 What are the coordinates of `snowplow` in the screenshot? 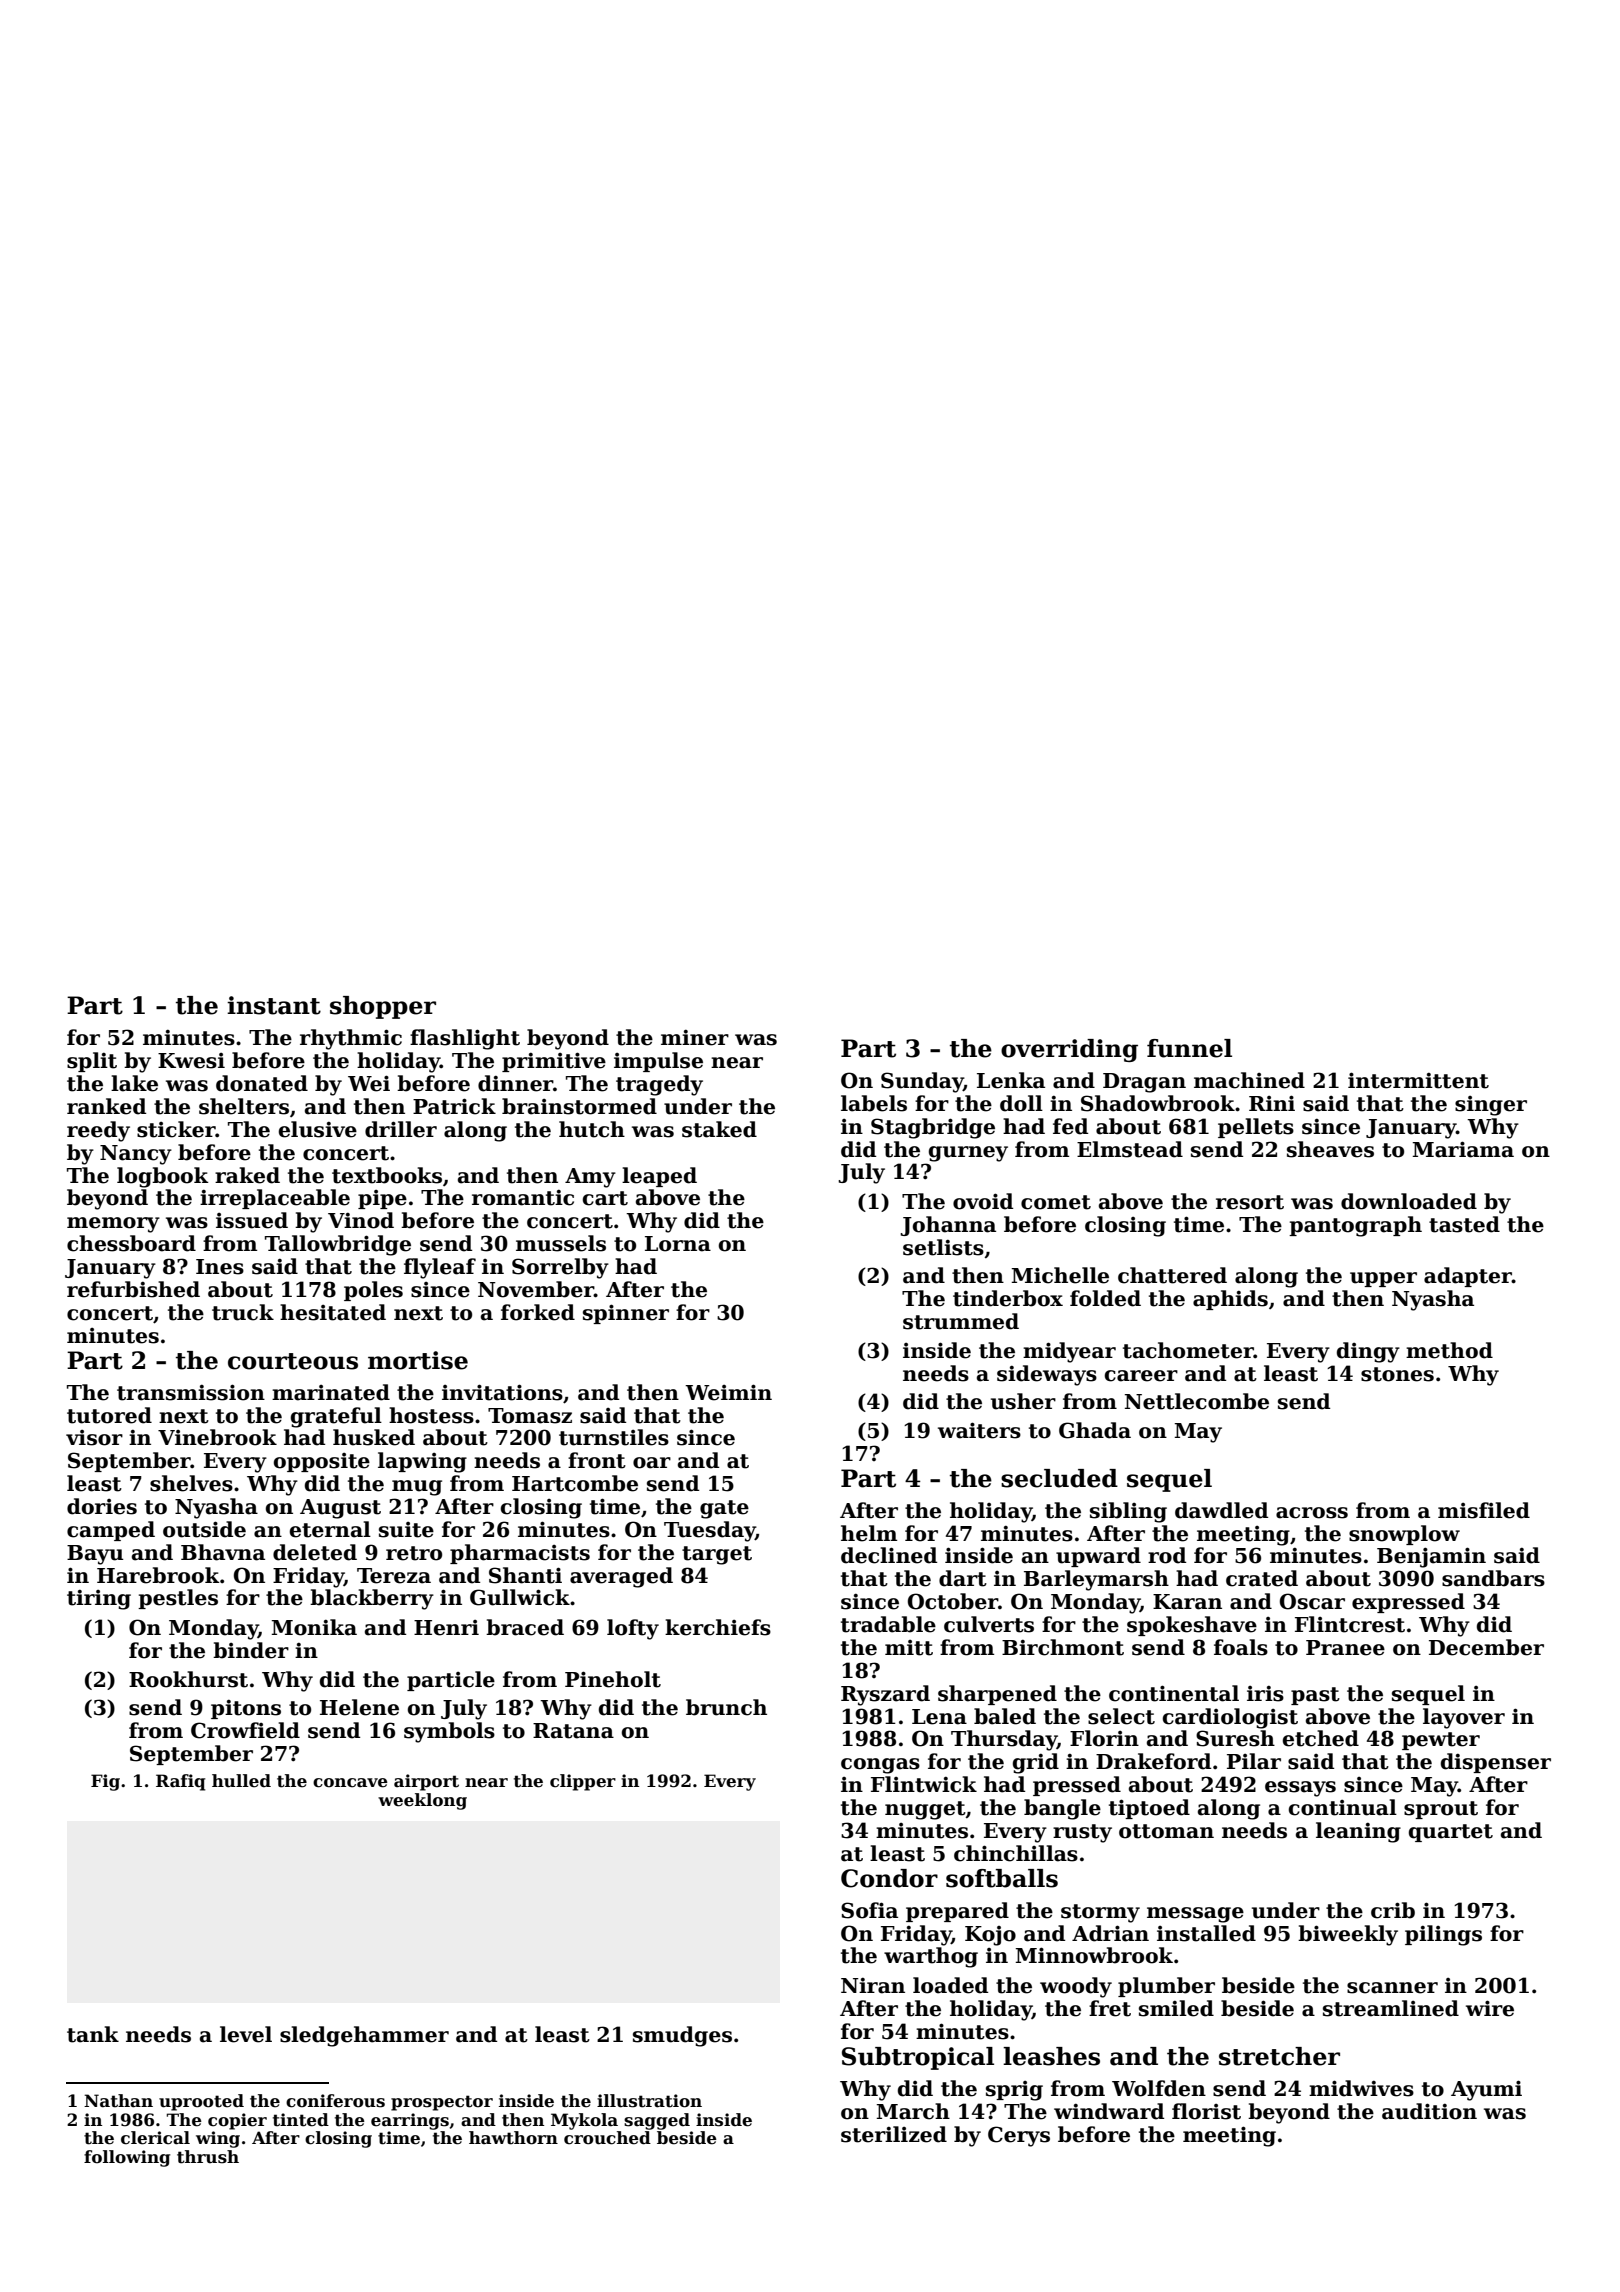 It's located at (1404, 1535).
